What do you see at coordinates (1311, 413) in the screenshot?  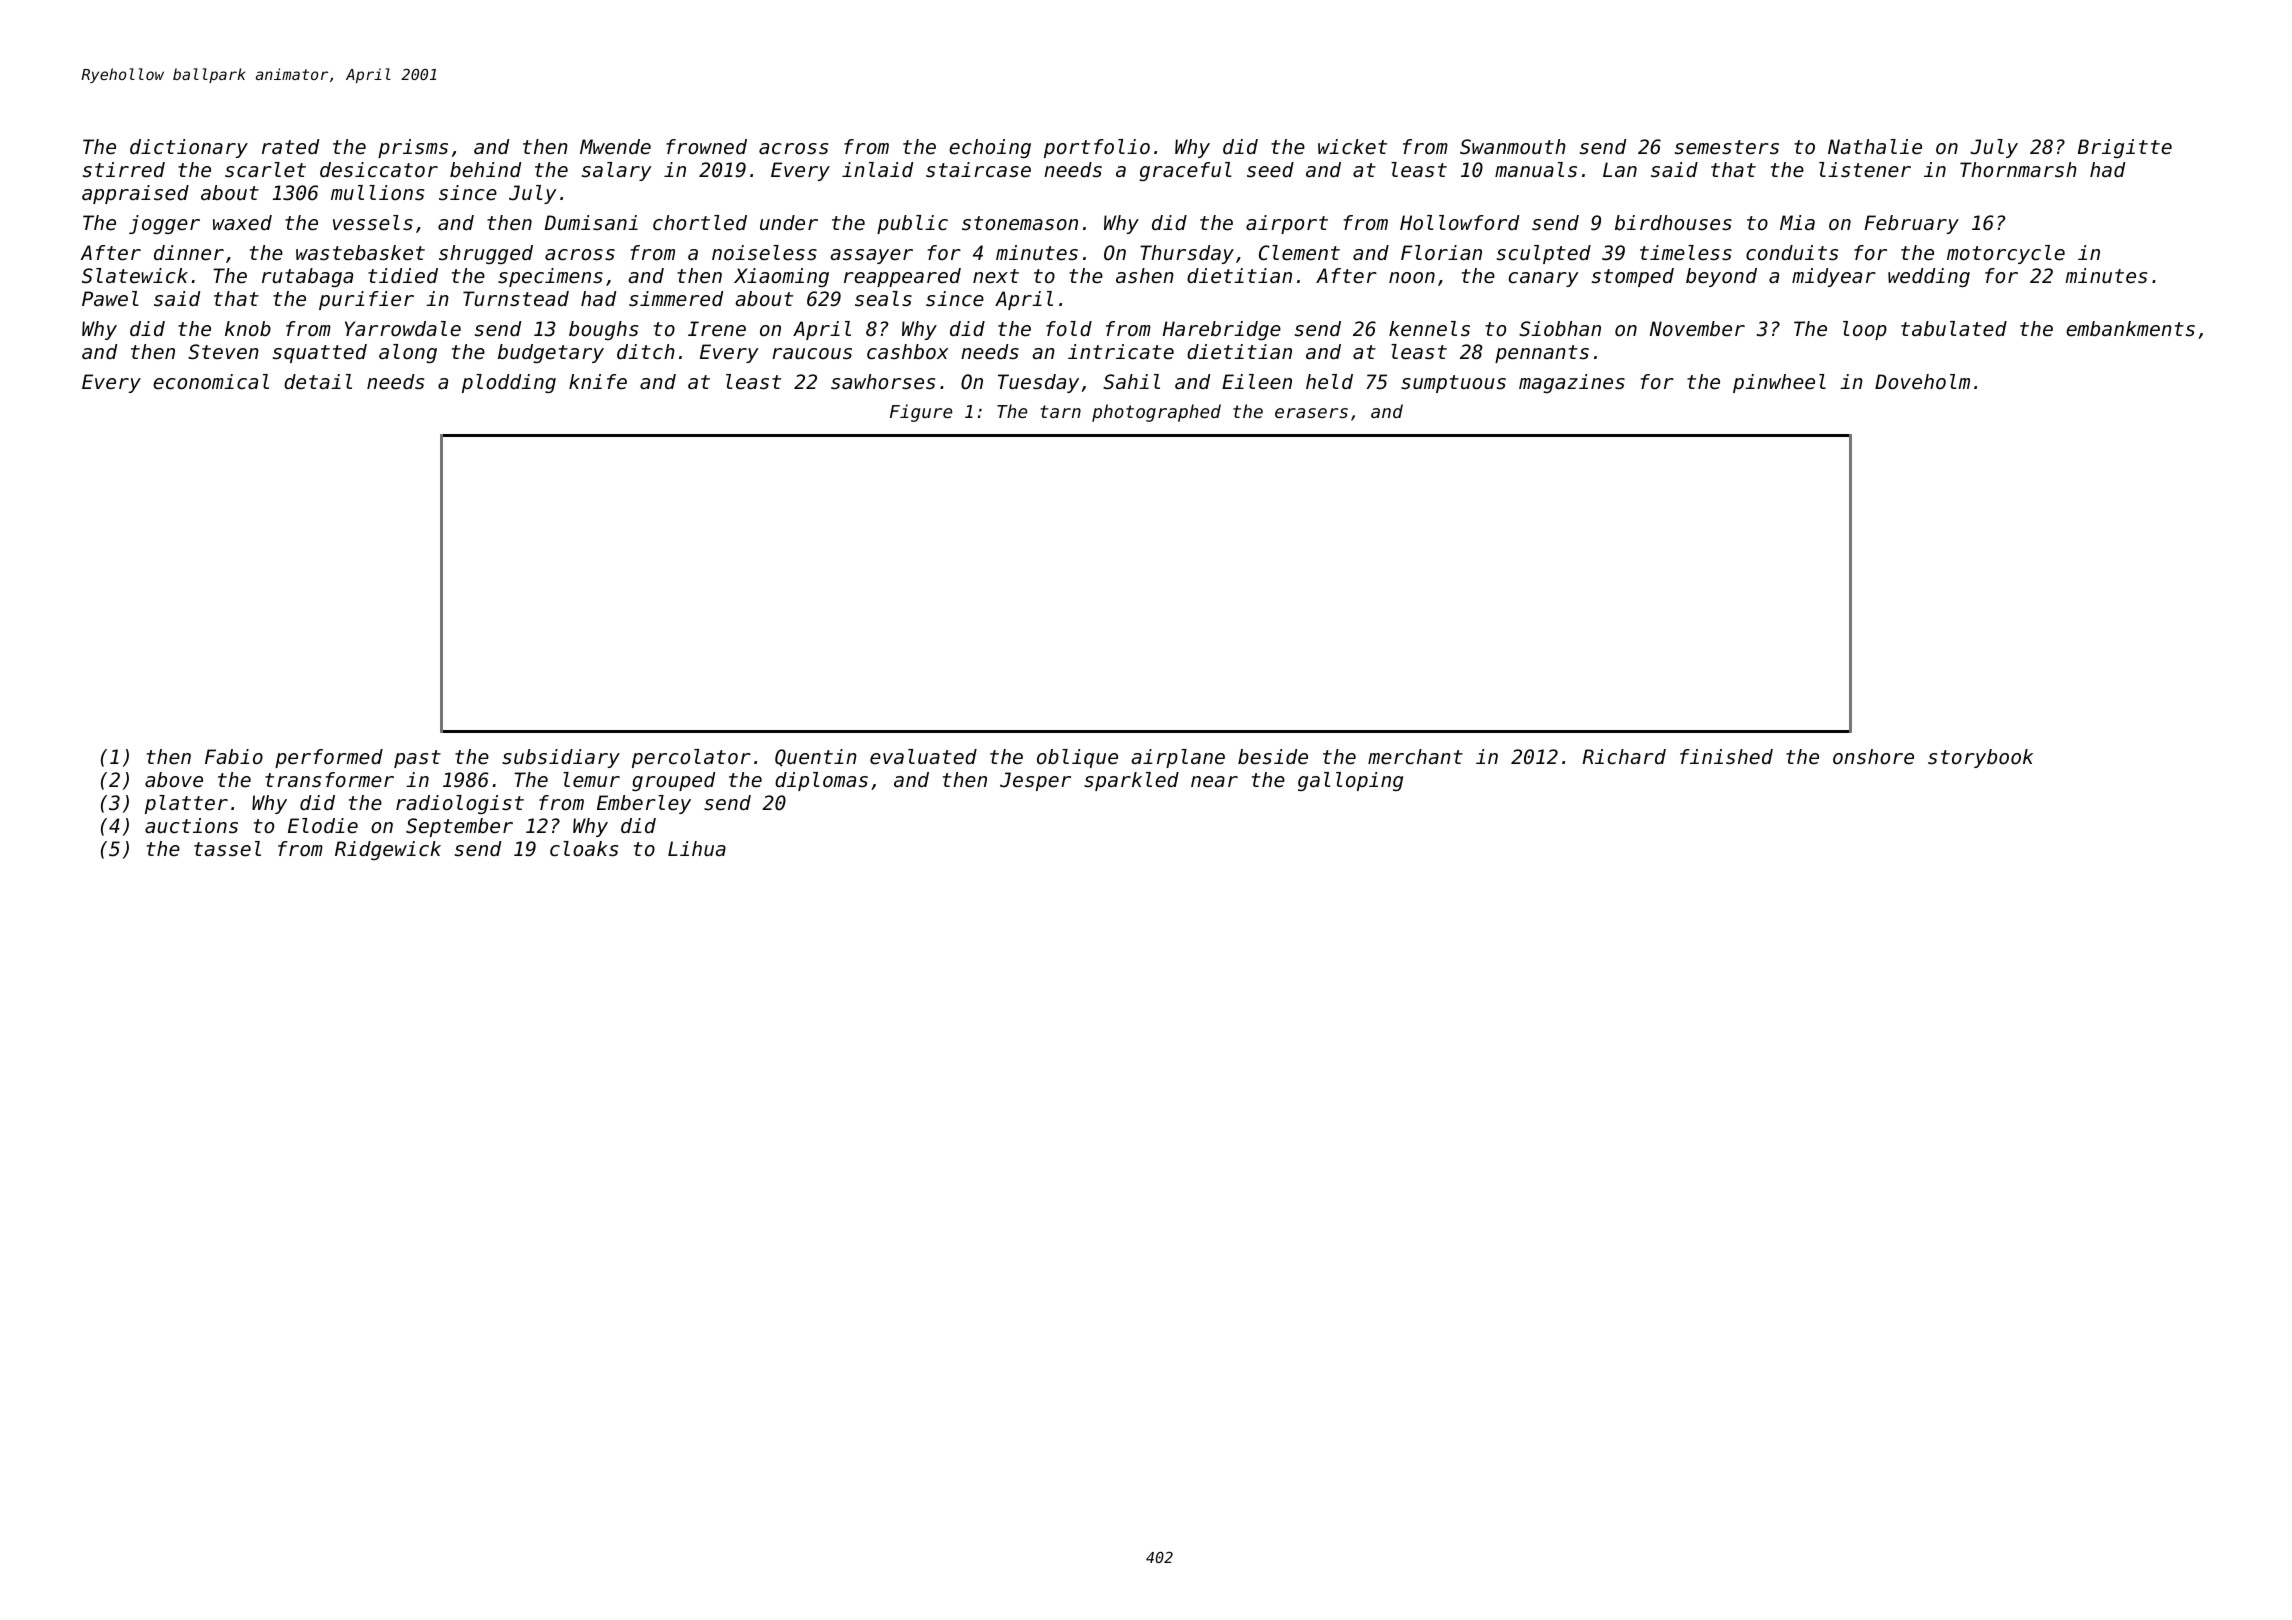 I see `erasers` at bounding box center [1311, 413].
